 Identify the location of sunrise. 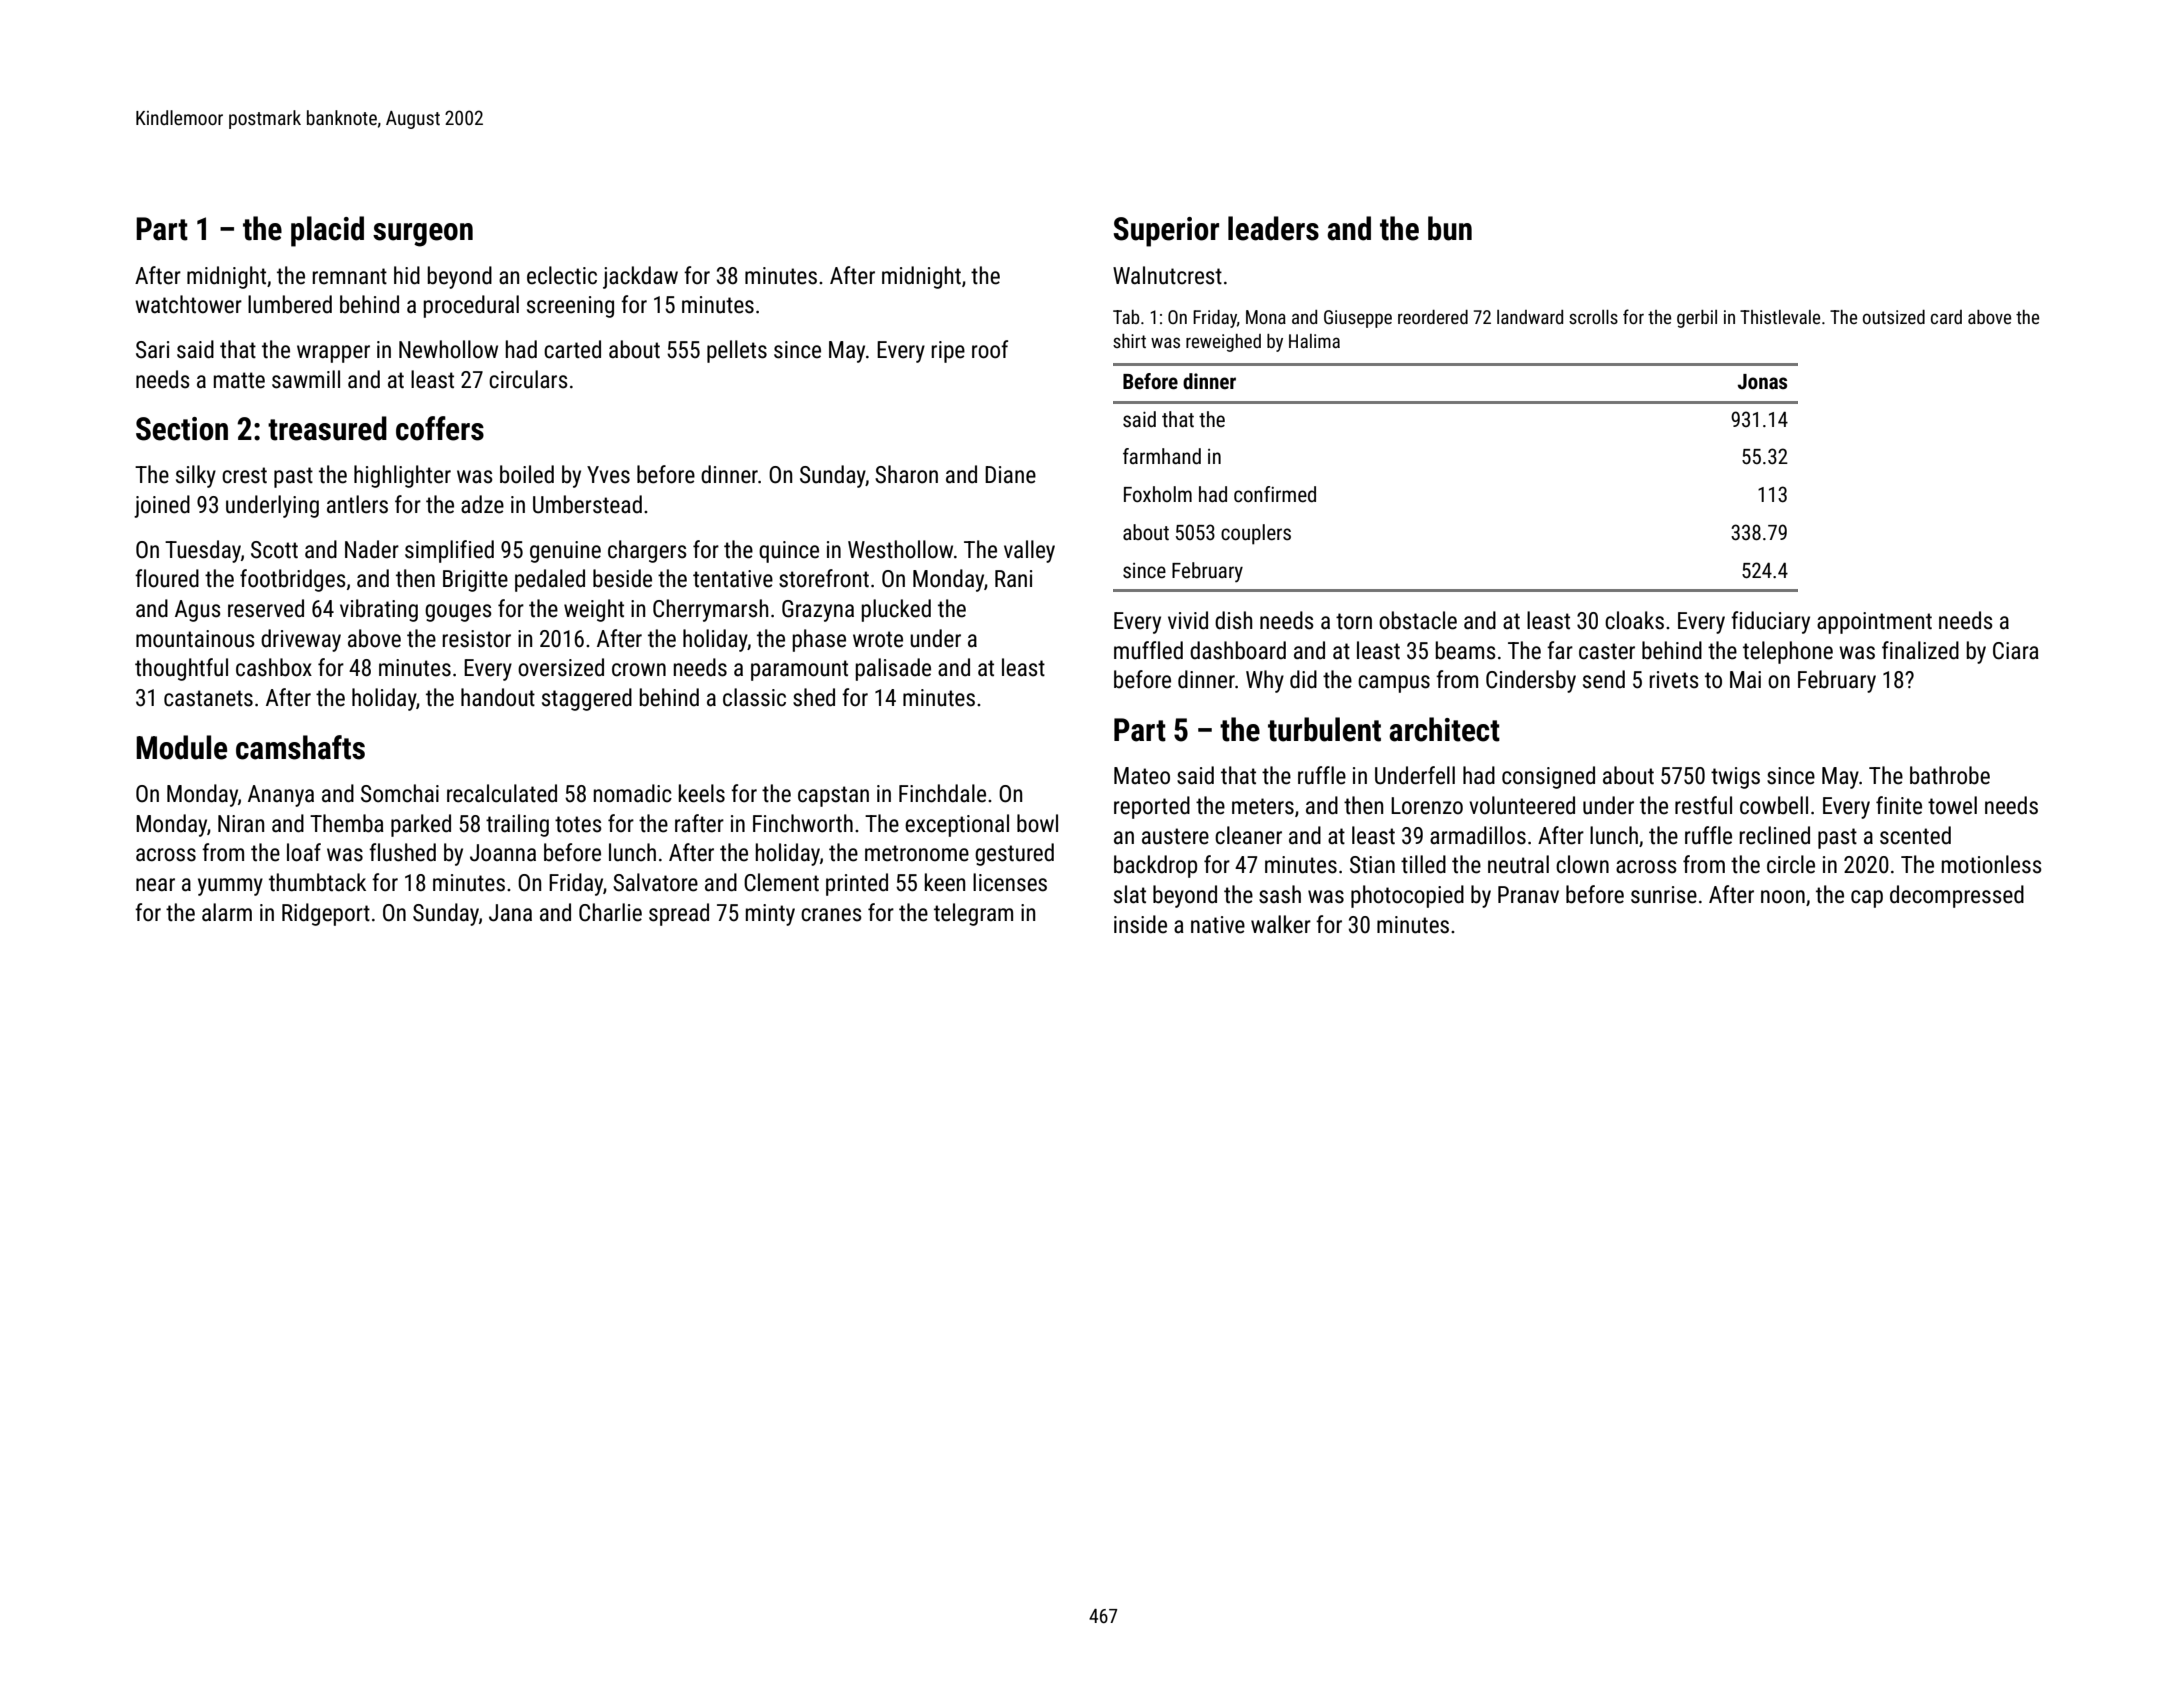
(1664, 895).
